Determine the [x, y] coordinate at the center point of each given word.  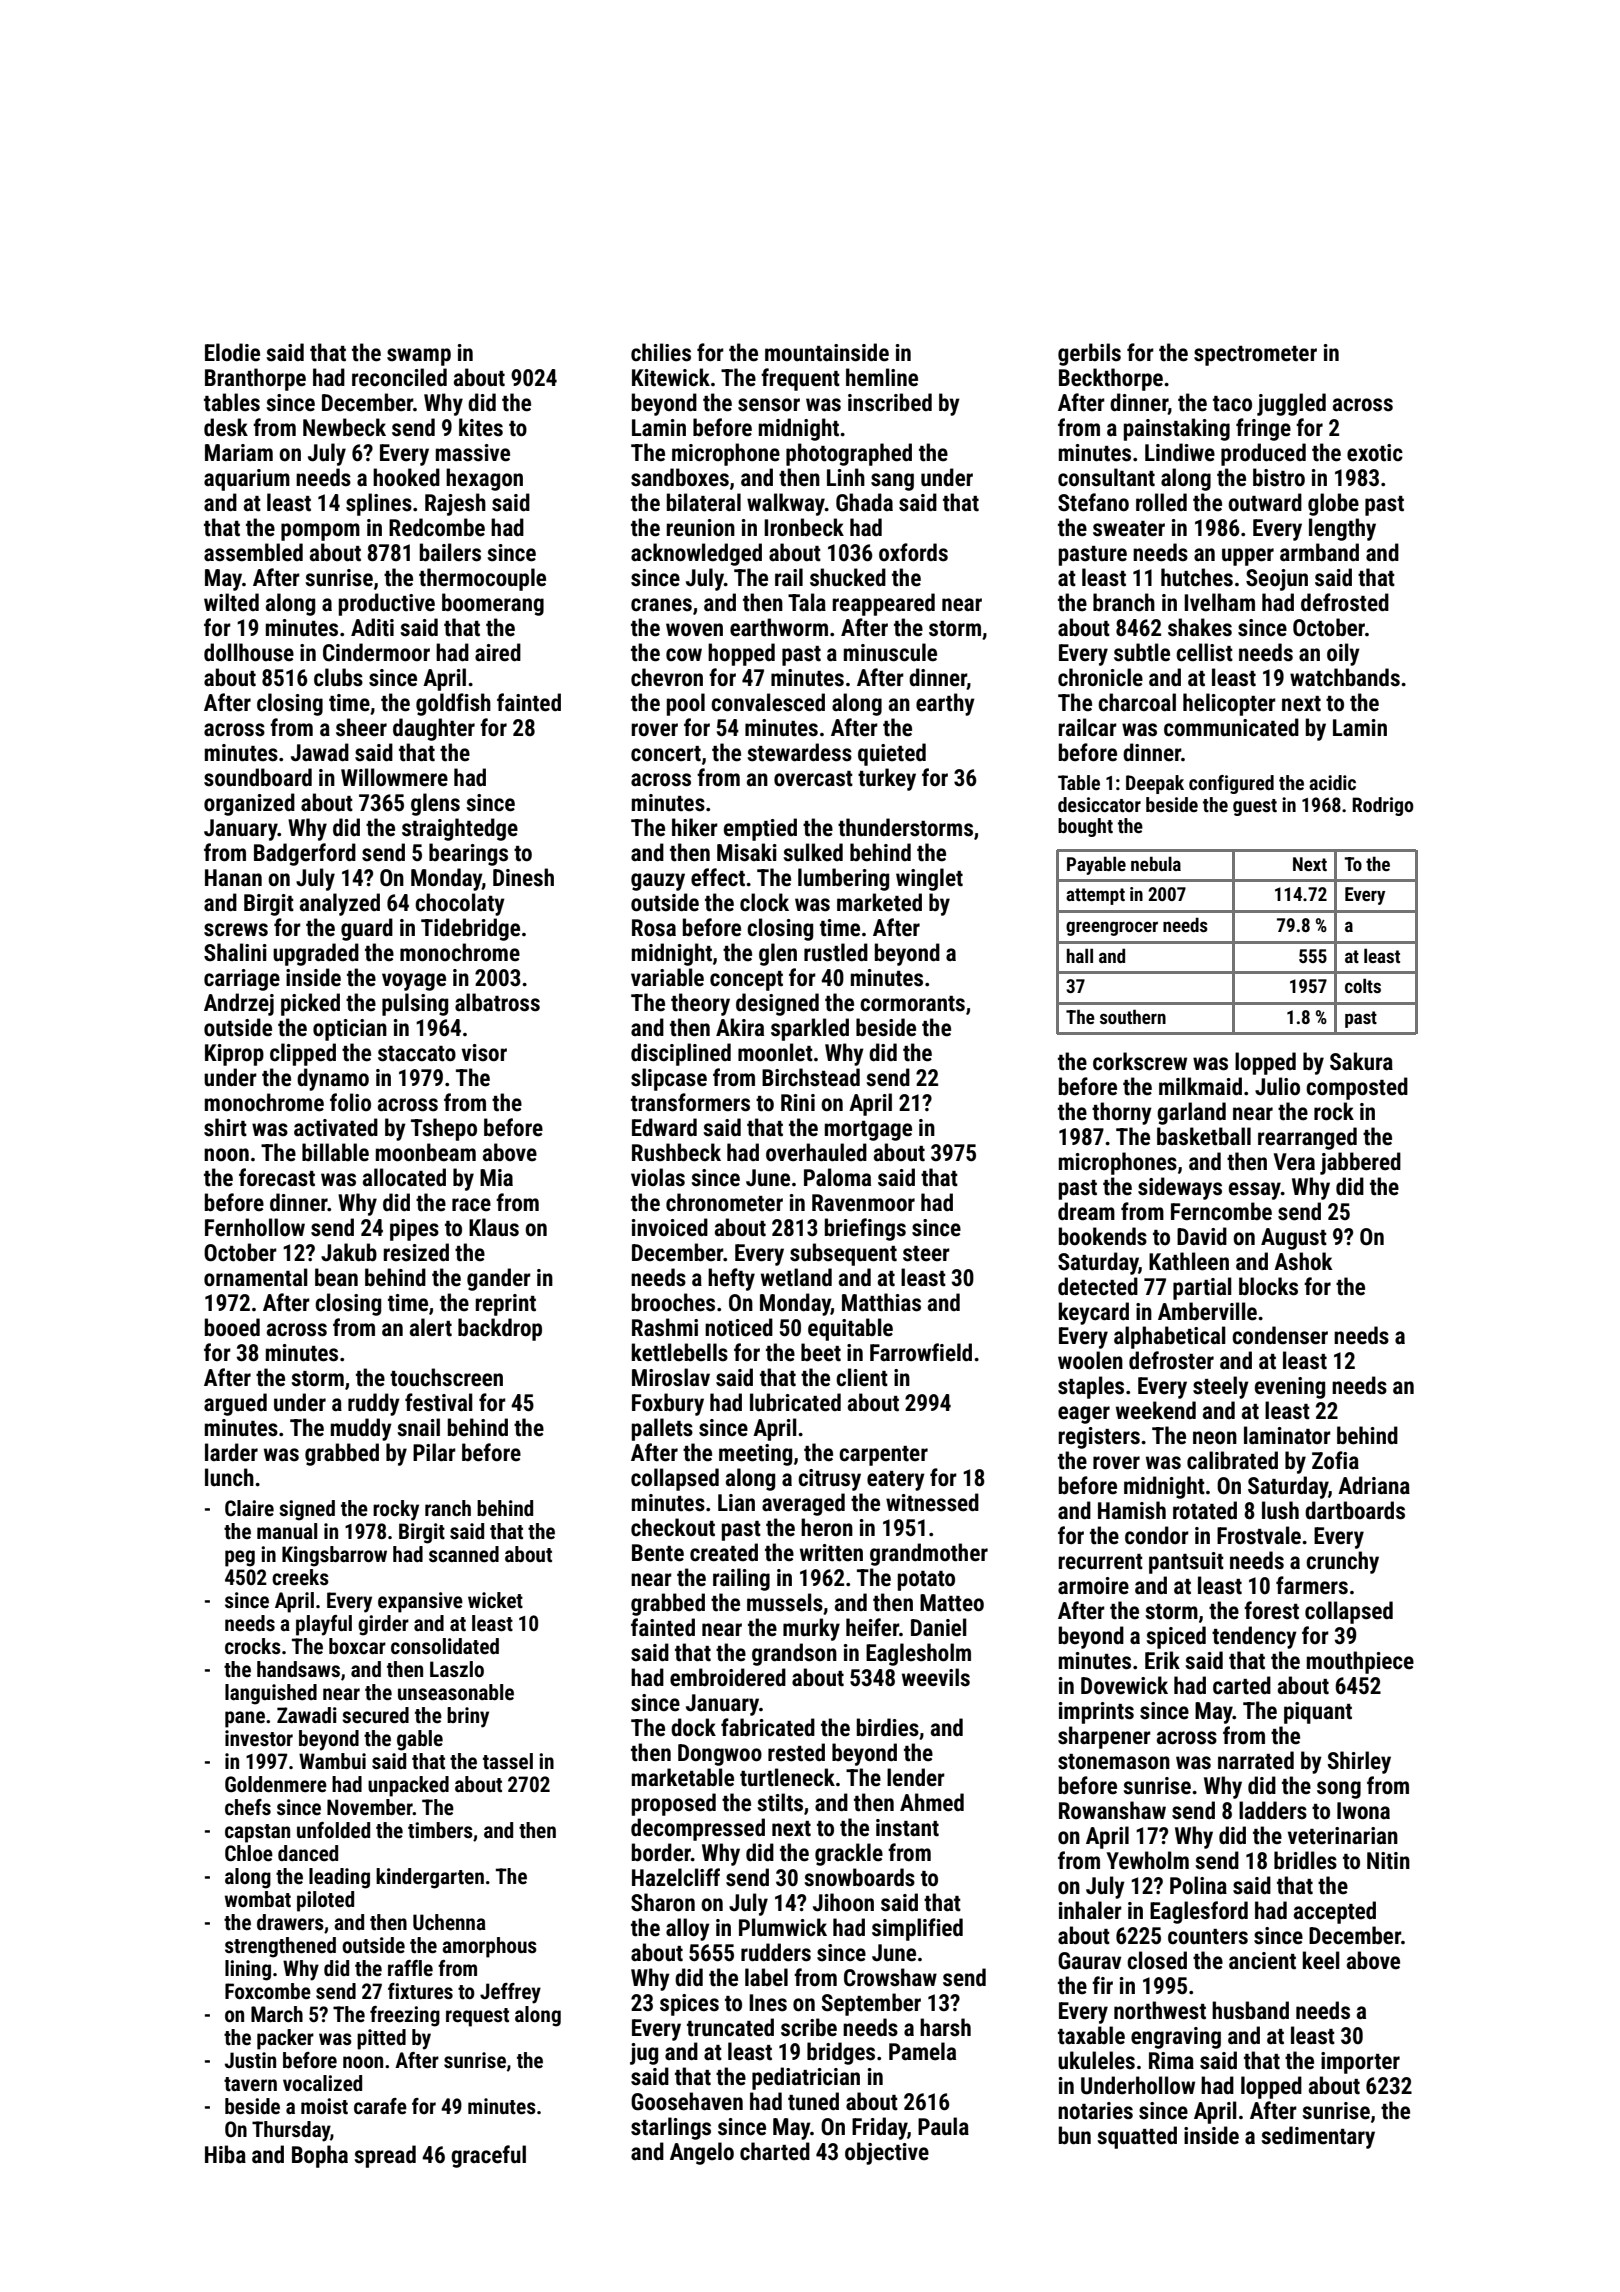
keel [1321, 1960]
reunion [700, 528]
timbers [440, 1830]
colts [1363, 985]
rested [796, 1752]
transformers [690, 1102]
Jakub [349, 1252]
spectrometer [1255, 356]
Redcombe [437, 527]
